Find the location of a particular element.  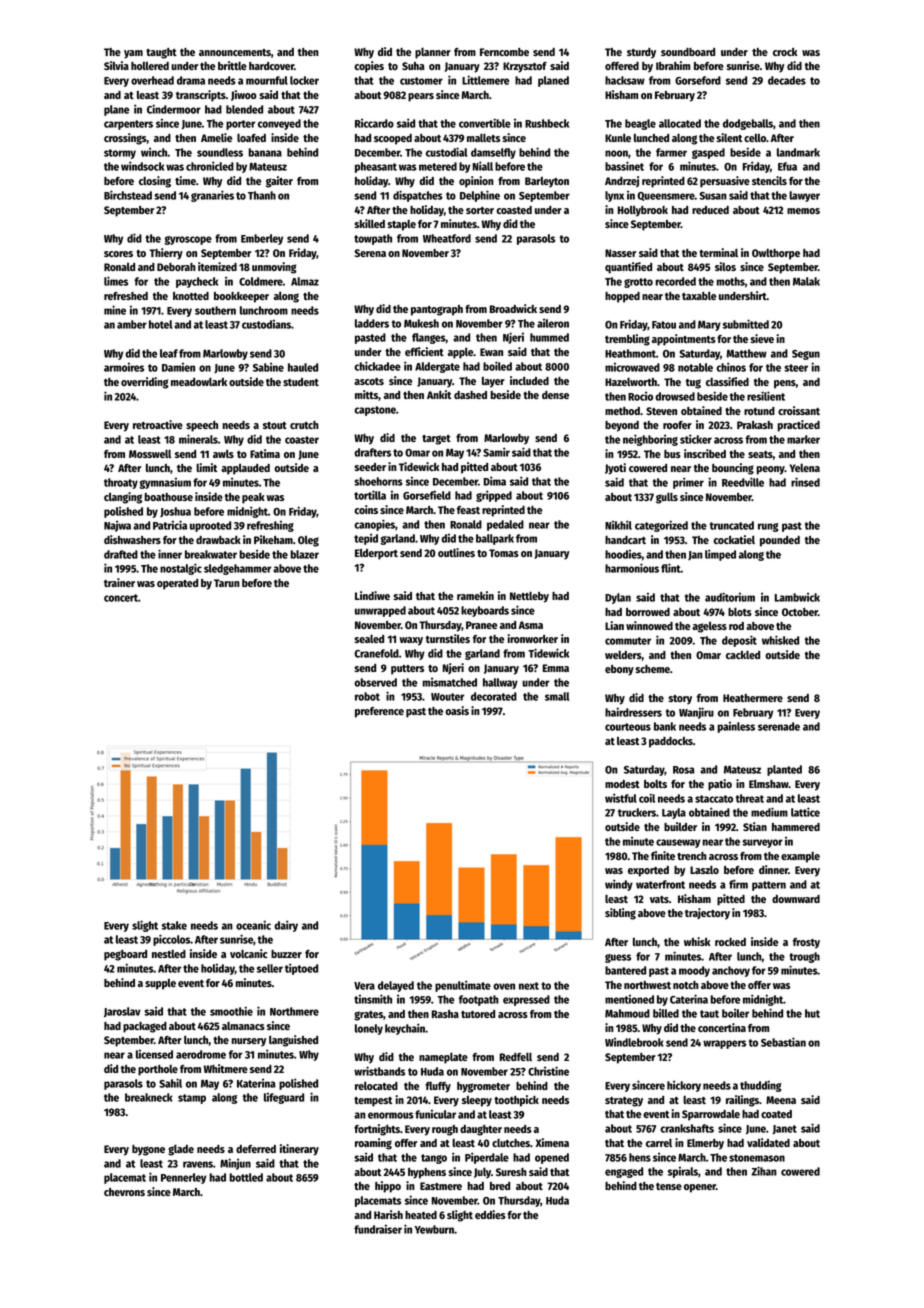

trajectory is located at coordinates (707, 914).
